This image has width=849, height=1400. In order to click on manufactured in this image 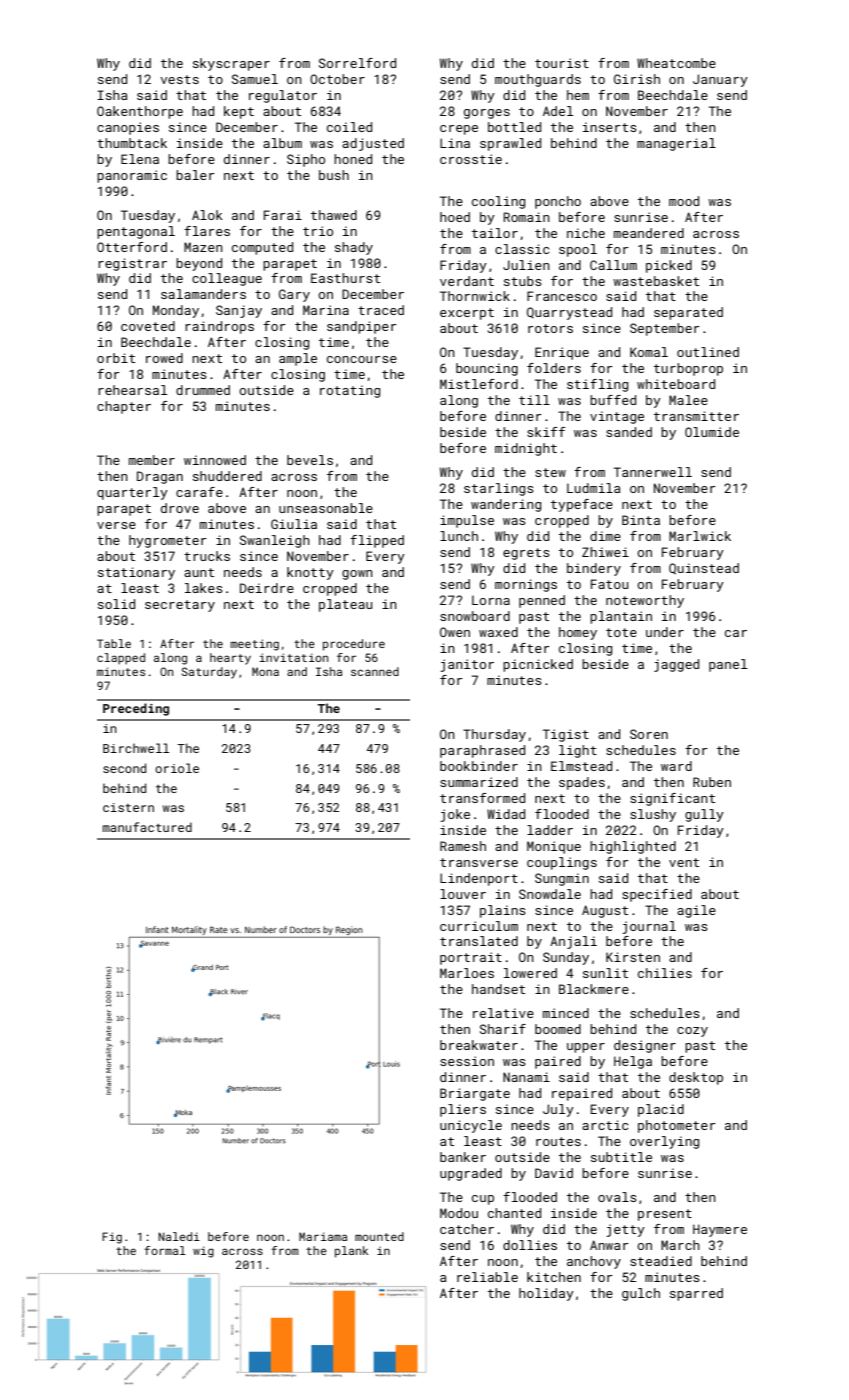, I will do `click(147, 827)`.
